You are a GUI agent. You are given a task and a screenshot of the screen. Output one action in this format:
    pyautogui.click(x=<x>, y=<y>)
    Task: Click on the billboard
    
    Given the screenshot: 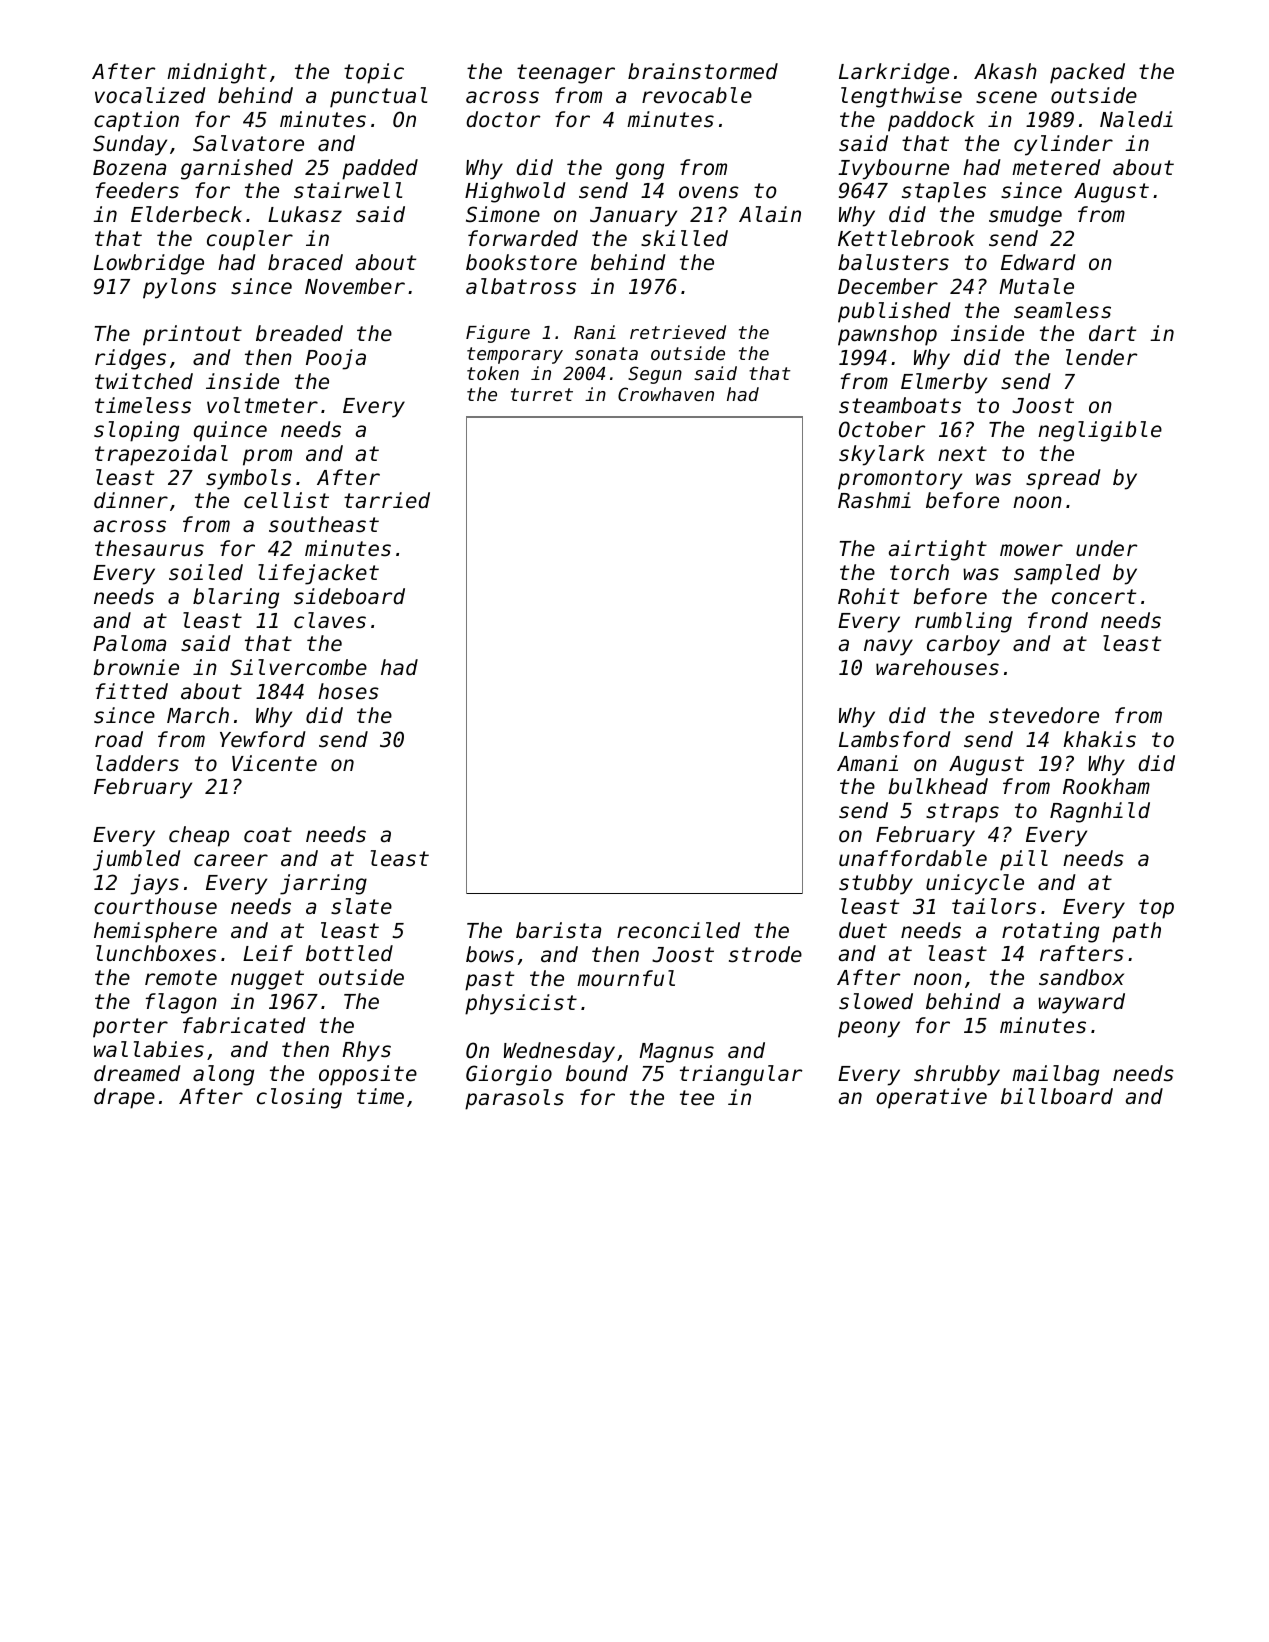 What is the action you would take?
    pyautogui.click(x=1057, y=1096)
